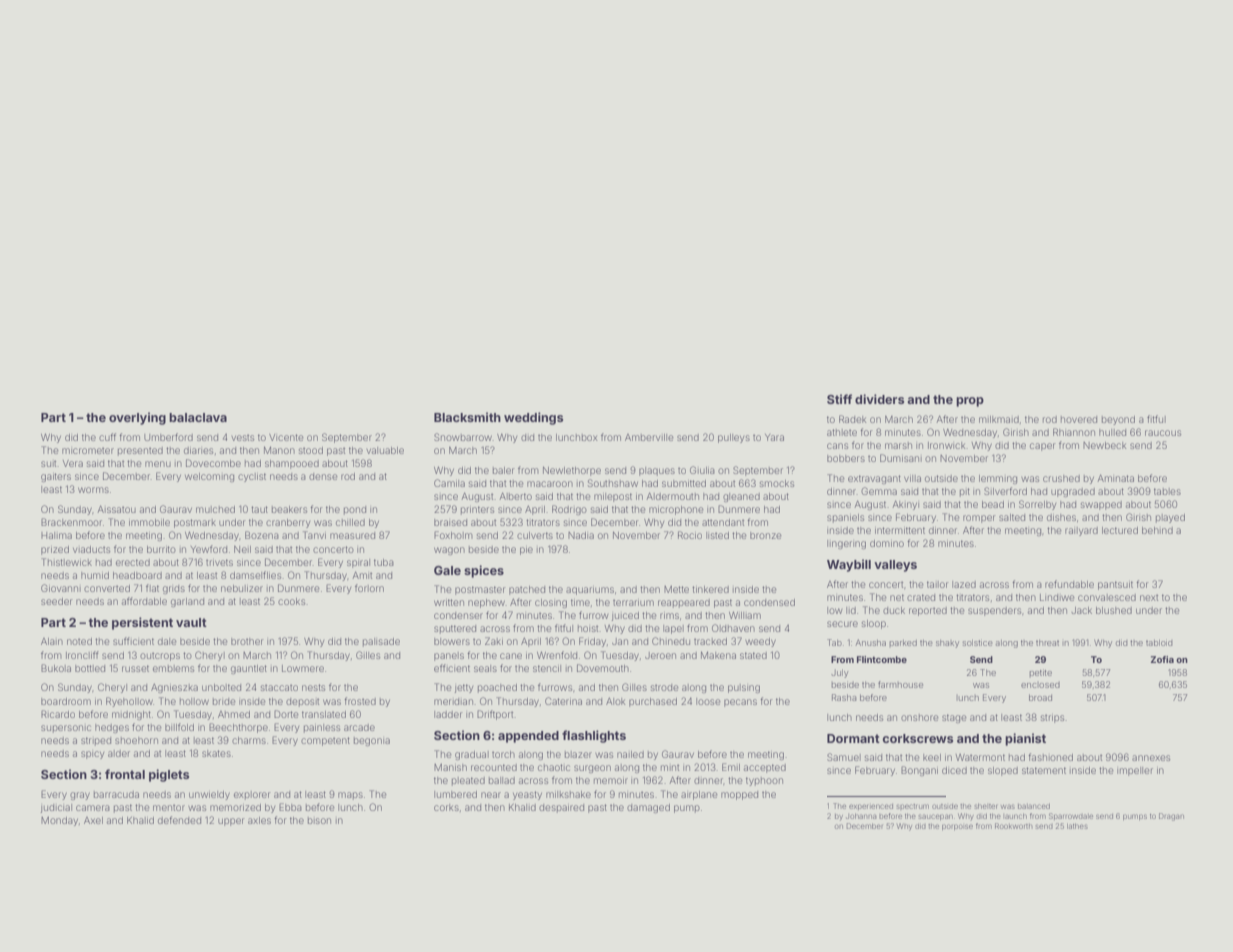 This screenshot has height=952, width=1233. I want to click on near, so click(491, 795).
